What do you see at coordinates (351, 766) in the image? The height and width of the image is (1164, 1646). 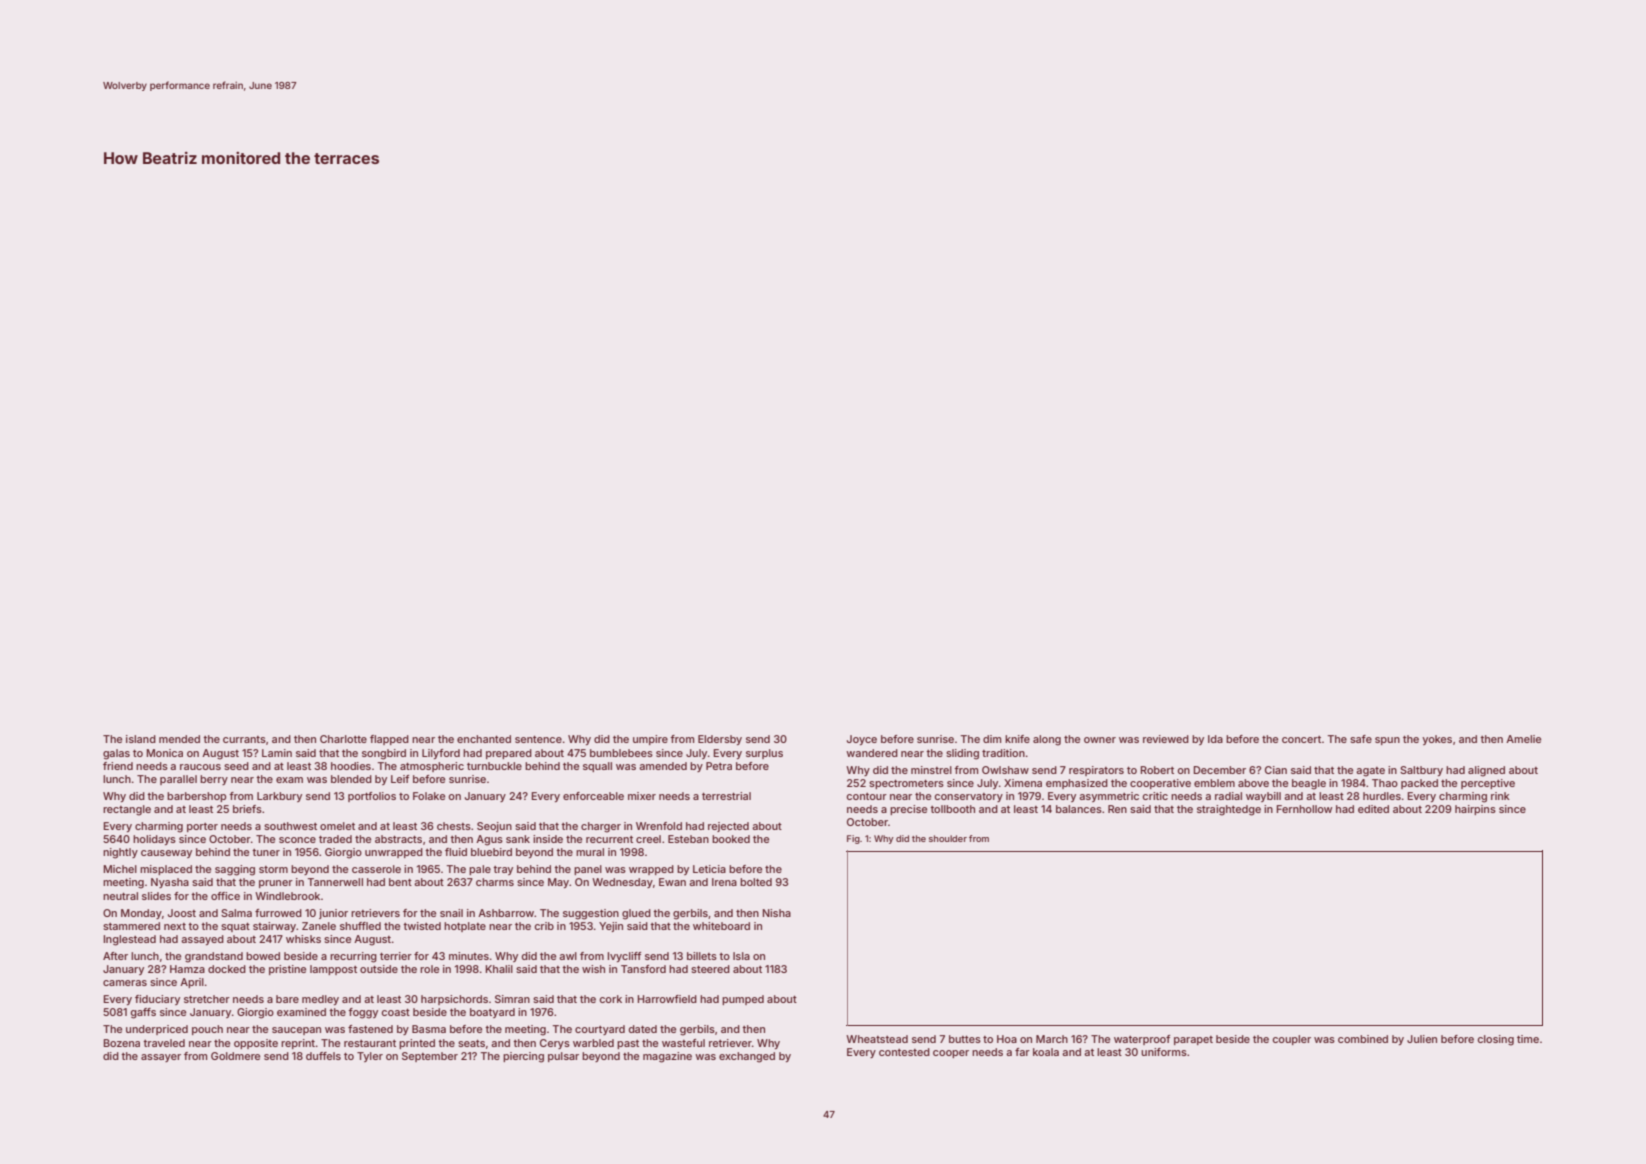 I see `hoodies` at bounding box center [351, 766].
